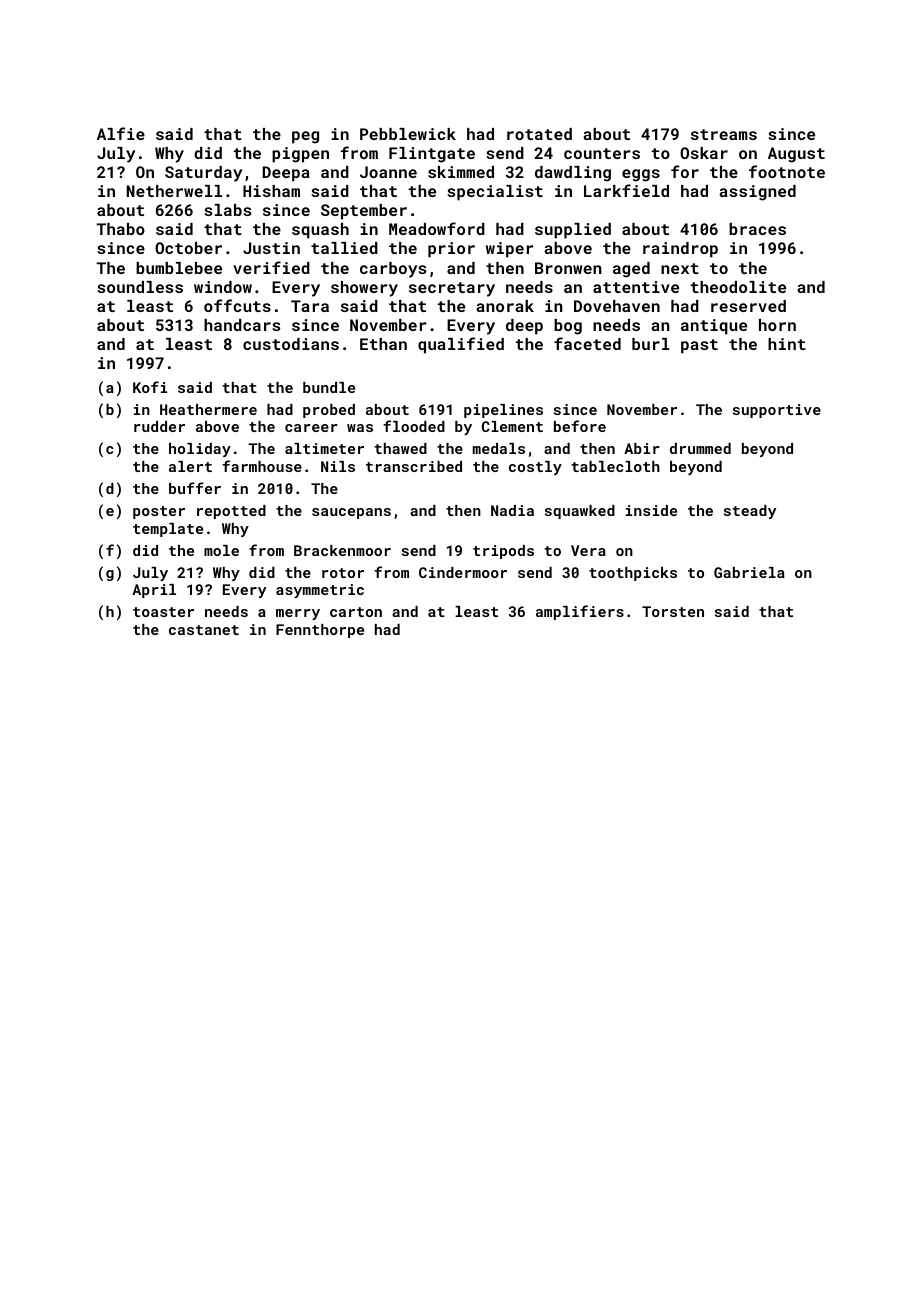 The image size is (924, 1314). I want to click on bog, so click(568, 327).
